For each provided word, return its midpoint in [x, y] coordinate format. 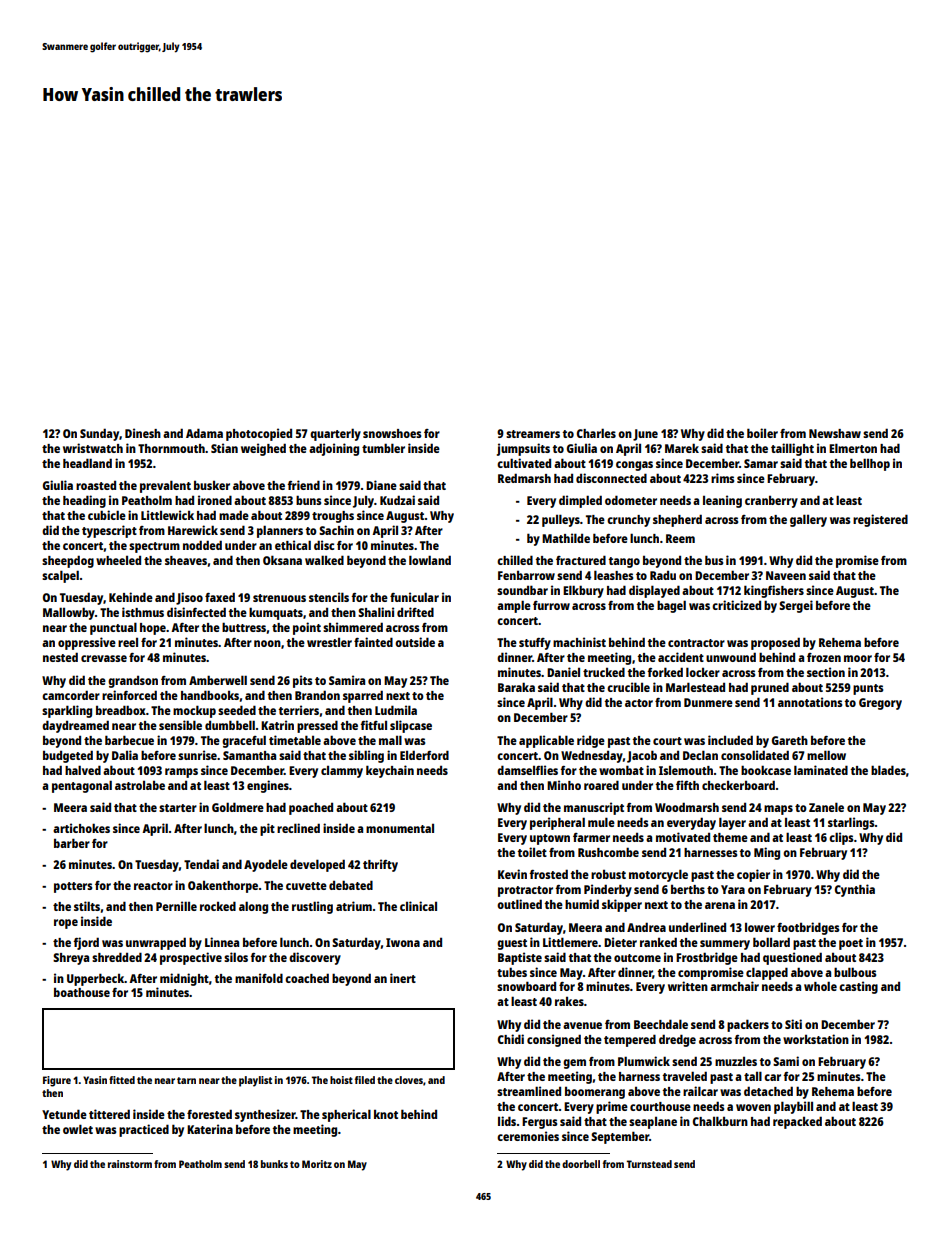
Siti [793, 1024]
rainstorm [130, 1164]
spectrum [154, 547]
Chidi [511, 1039]
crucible [628, 687]
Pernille [176, 906]
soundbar [522, 590]
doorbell [581, 1164]
